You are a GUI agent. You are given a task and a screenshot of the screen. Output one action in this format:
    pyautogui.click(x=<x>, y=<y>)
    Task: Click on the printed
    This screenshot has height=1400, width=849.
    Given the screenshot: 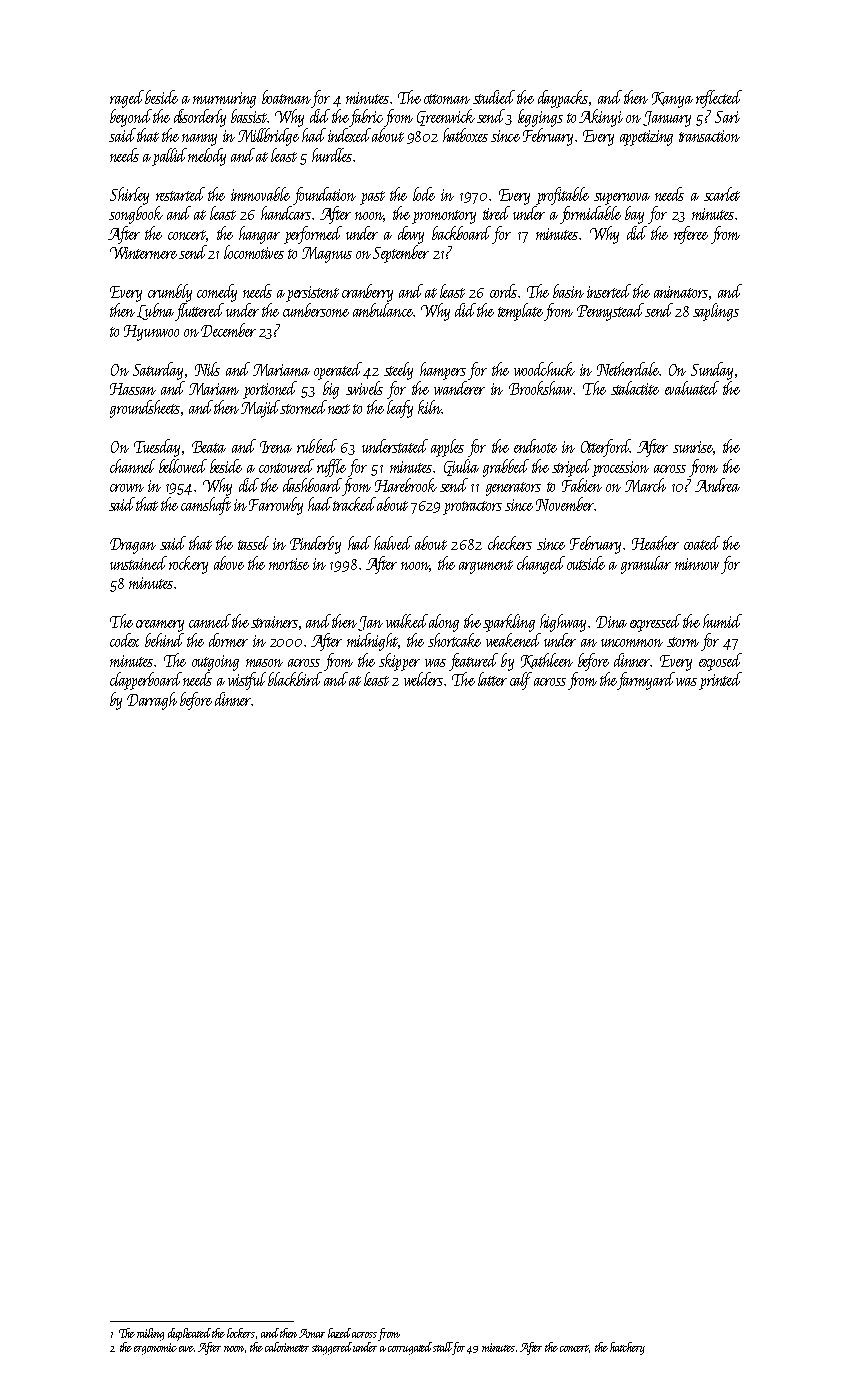 What is the action you would take?
    pyautogui.click(x=720, y=681)
